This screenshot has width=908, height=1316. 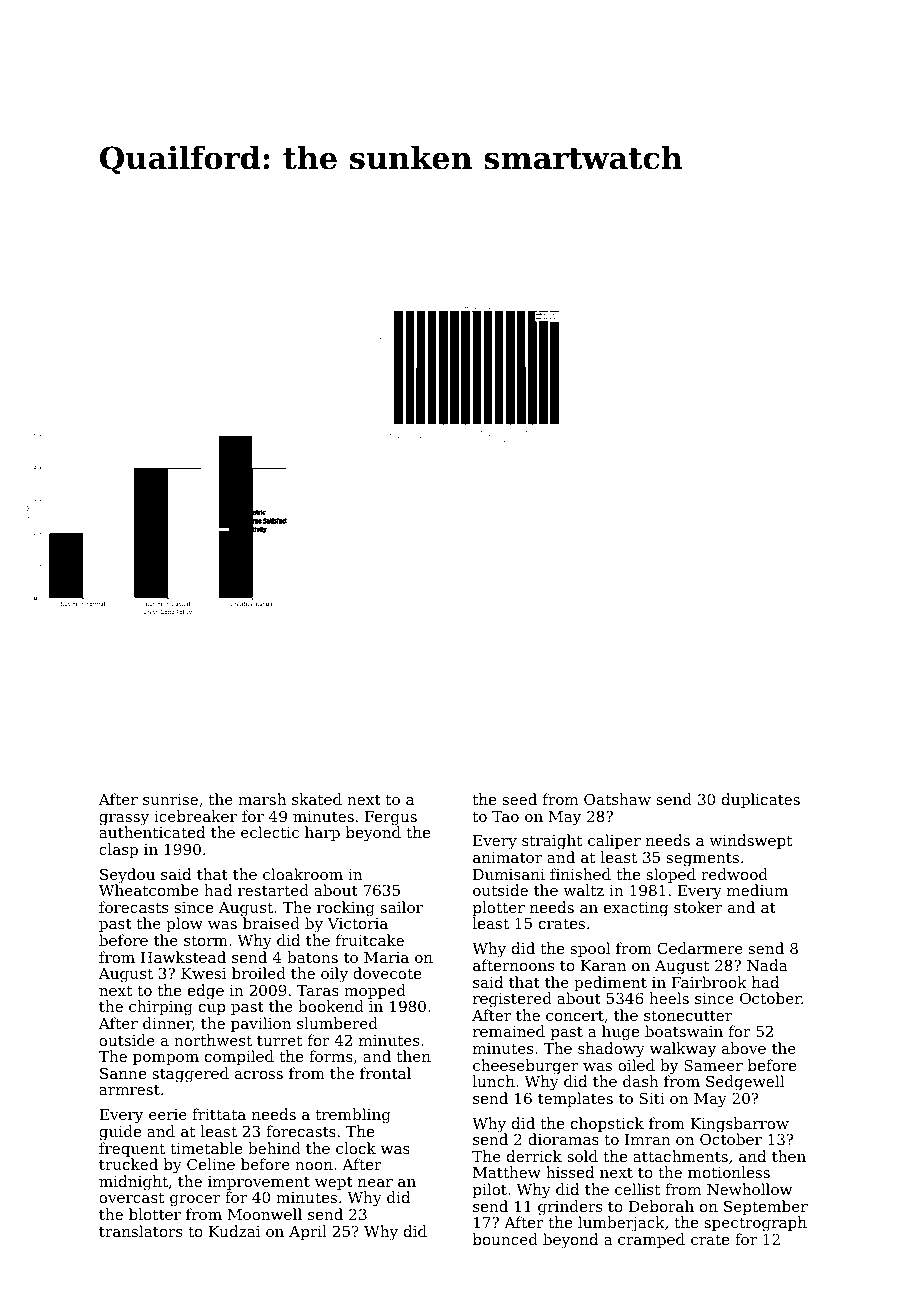 What do you see at coordinates (234, 1231) in the screenshot?
I see `Kudzai` at bounding box center [234, 1231].
